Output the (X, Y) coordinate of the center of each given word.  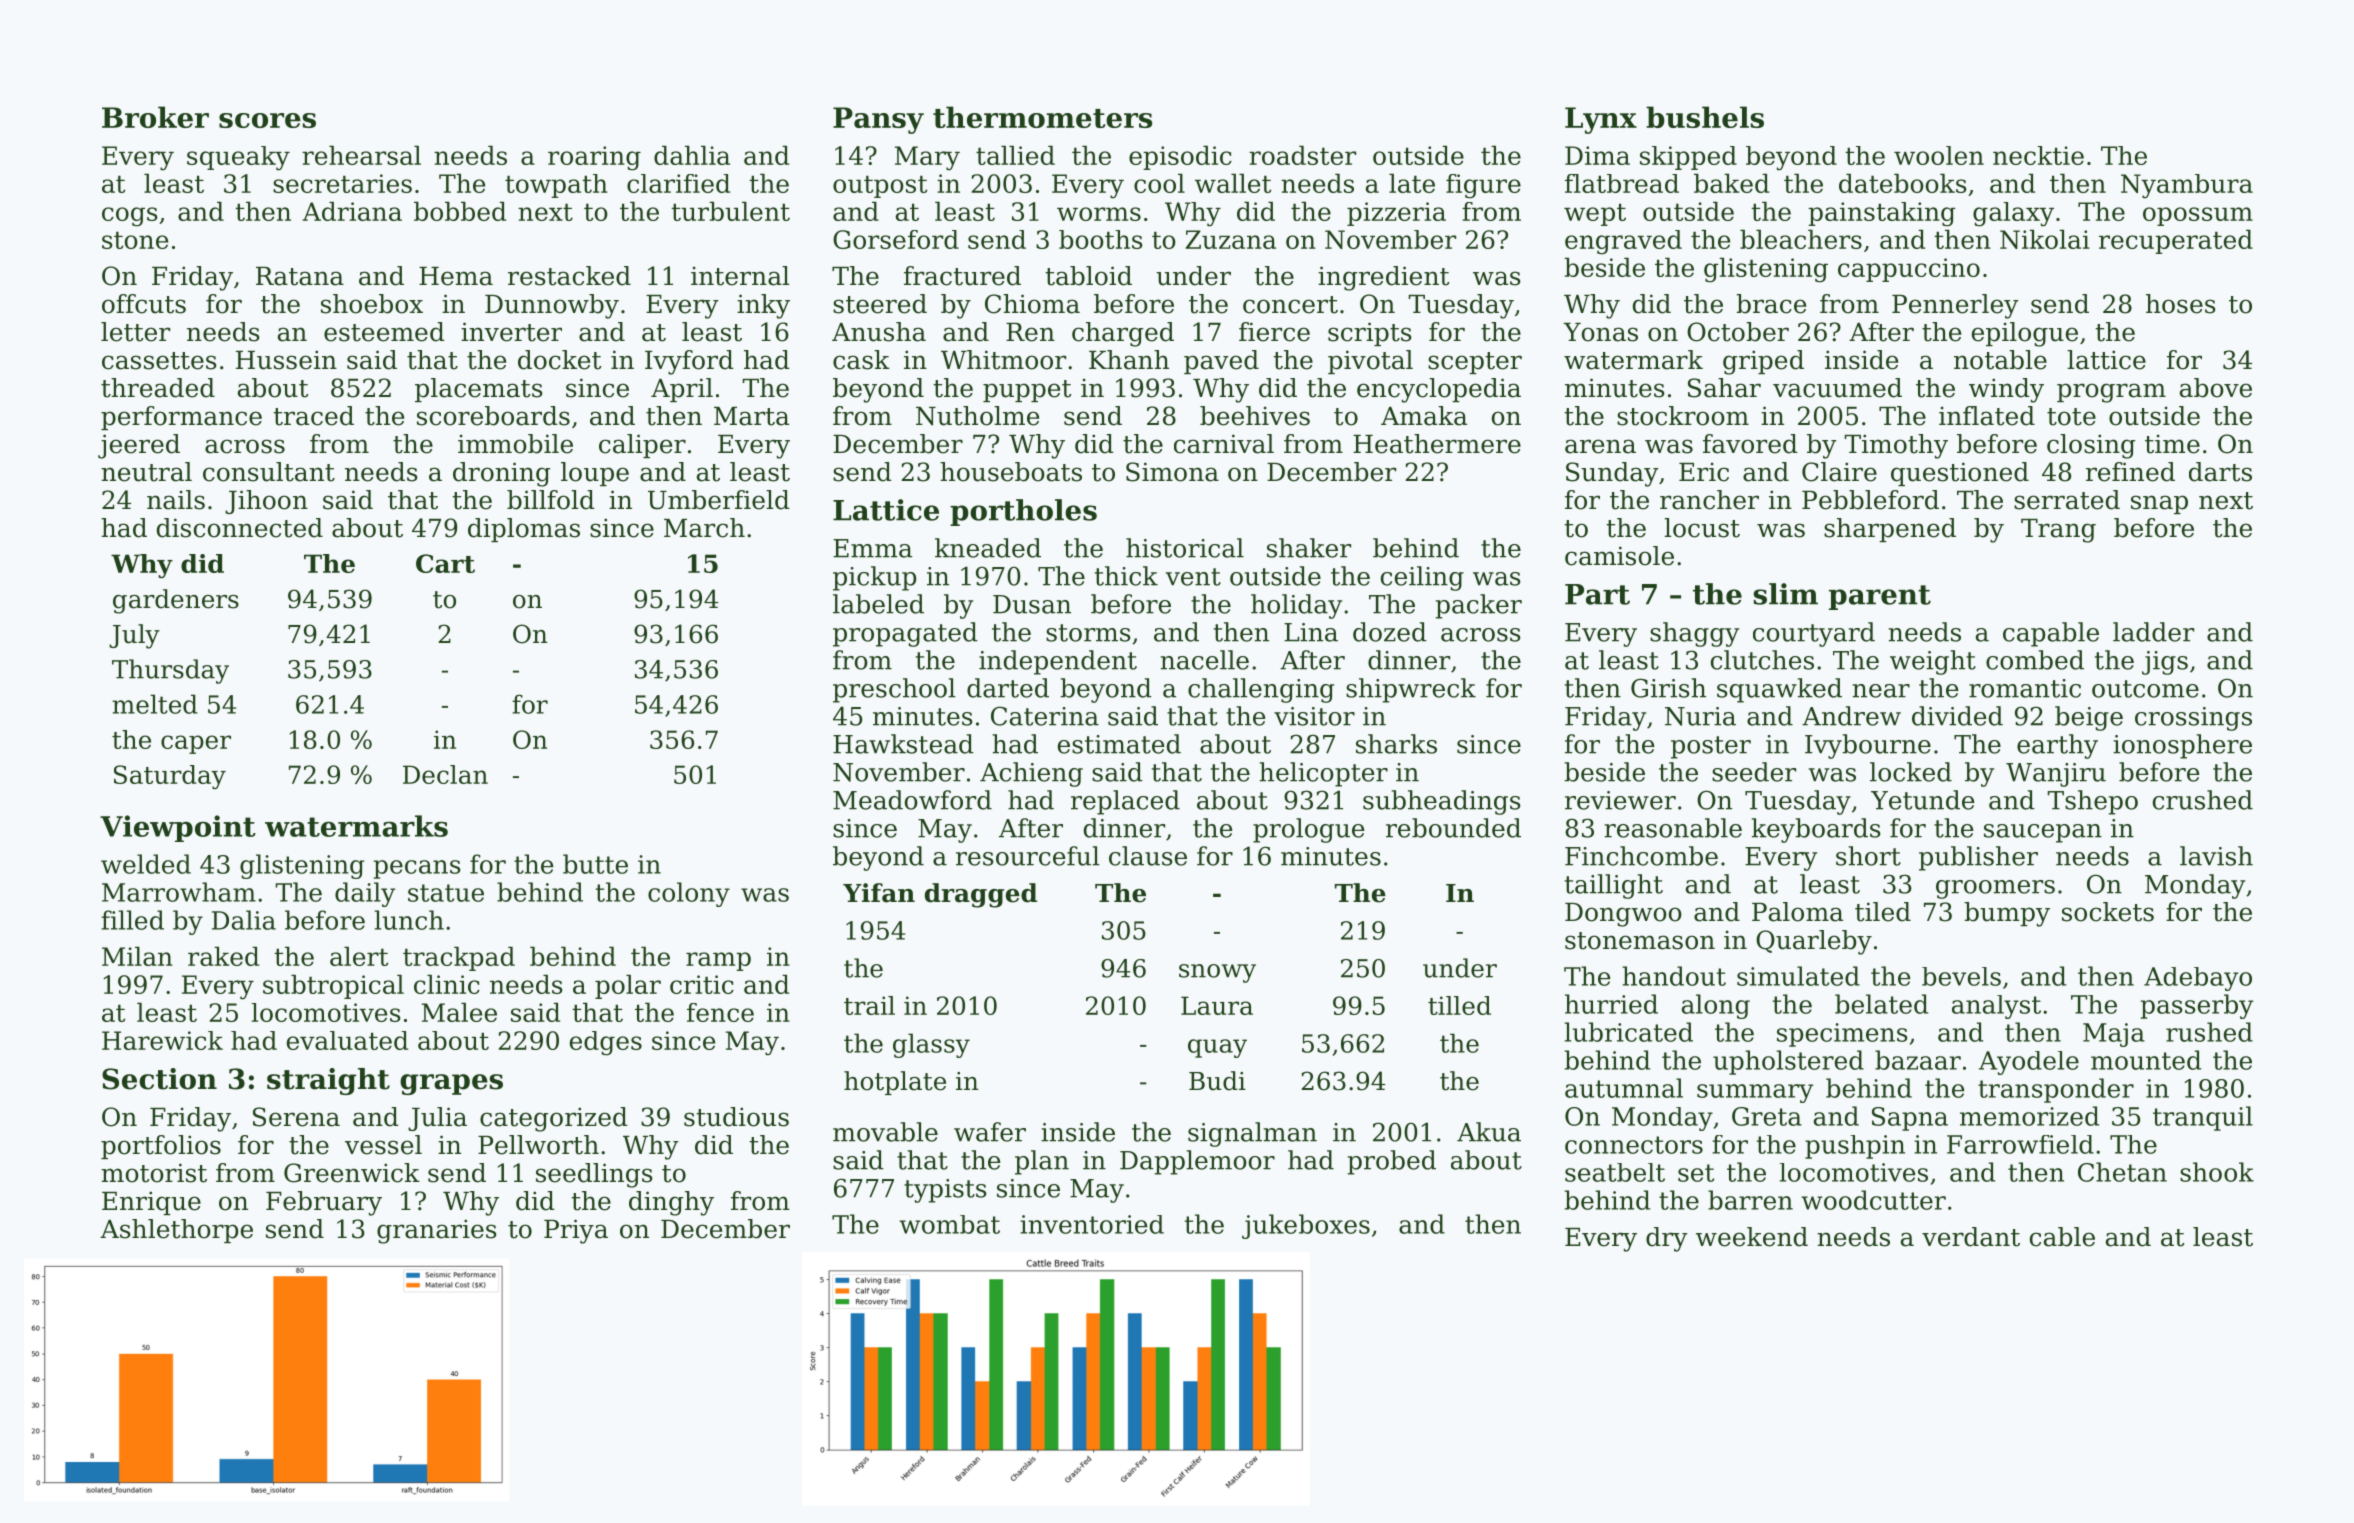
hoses (2181, 304)
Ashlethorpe (176, 1231)
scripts (1370, 334)
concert (1290, 305)
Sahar (1724, 388)
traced (313, 416)
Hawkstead (903, 744)
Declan (445, 774)
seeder (1754, 772)
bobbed (460, 211)
